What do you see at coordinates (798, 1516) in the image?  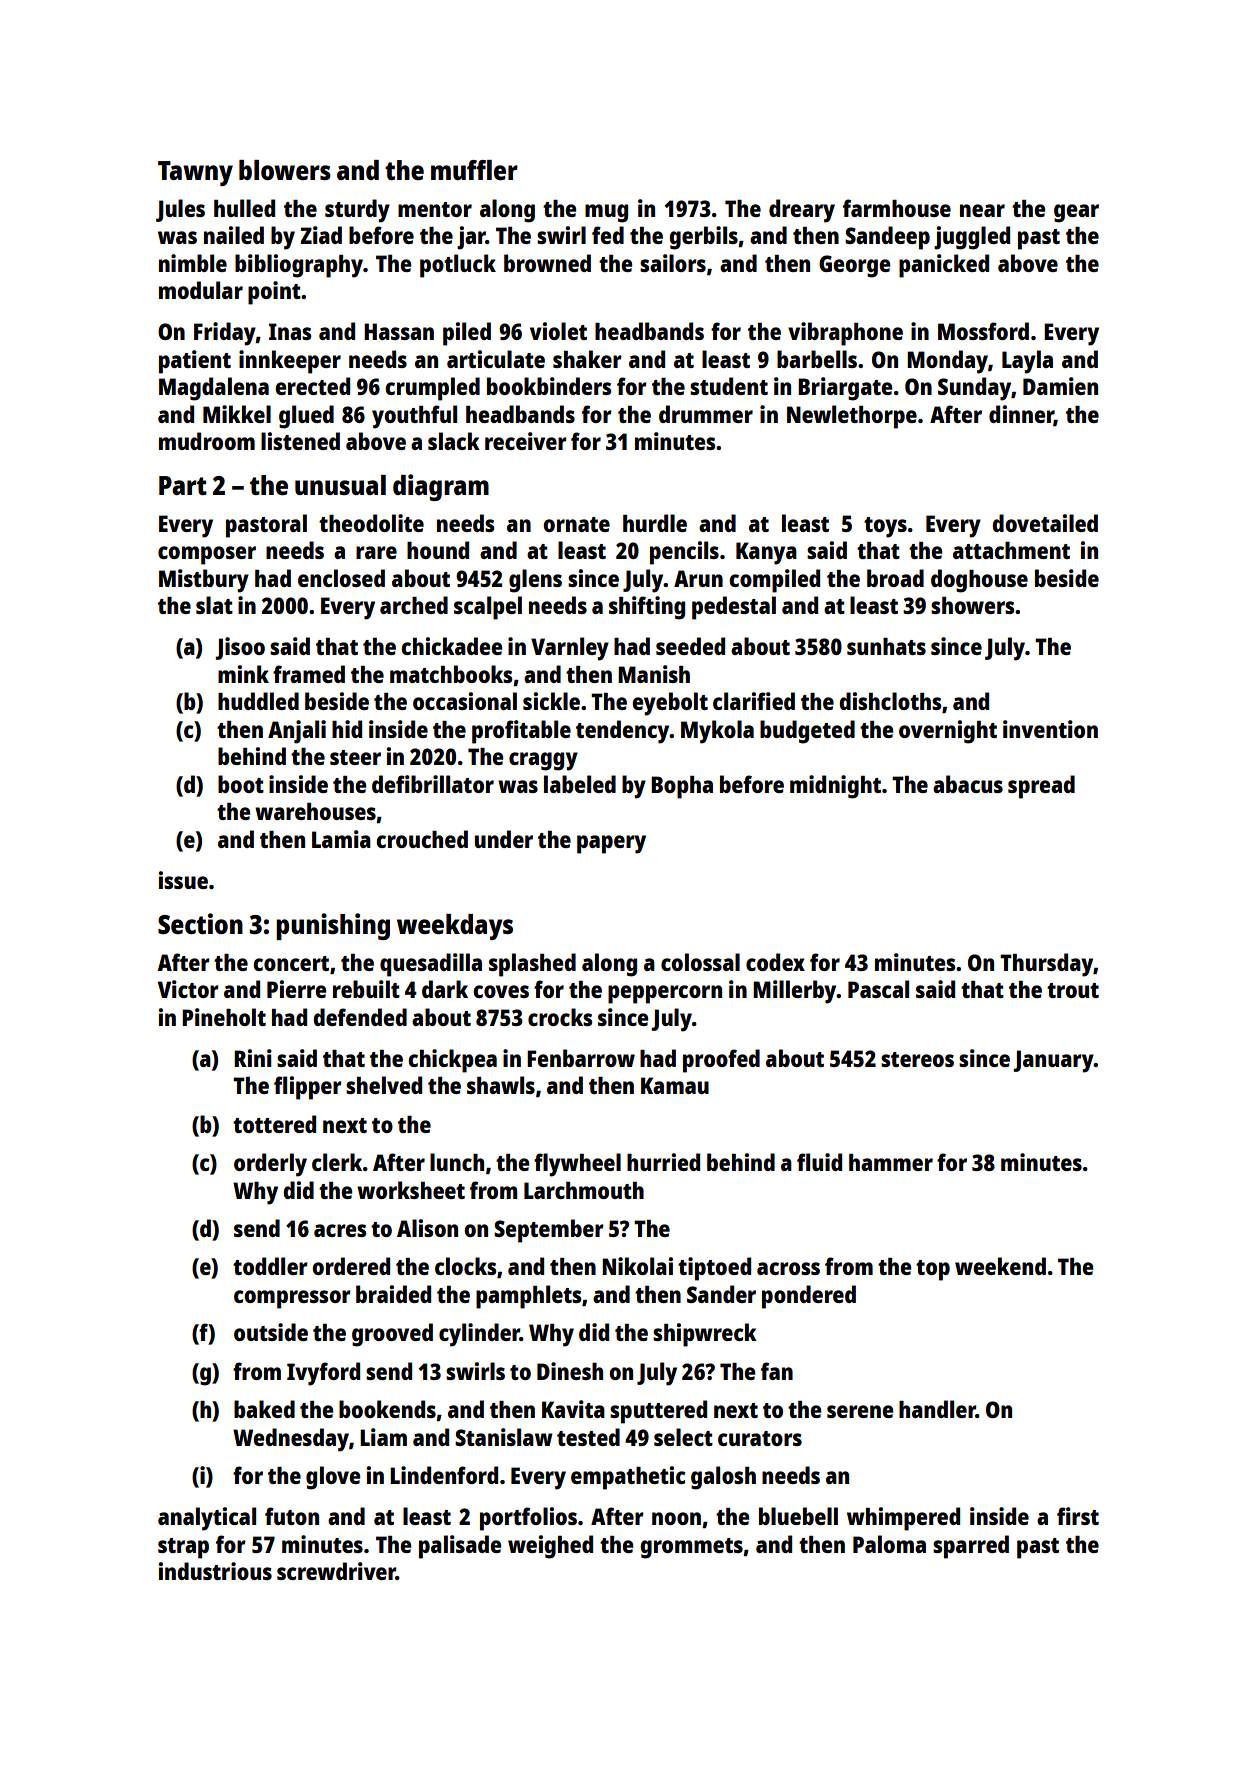 I see `bluebell` at bounding box center [798, 1516].
